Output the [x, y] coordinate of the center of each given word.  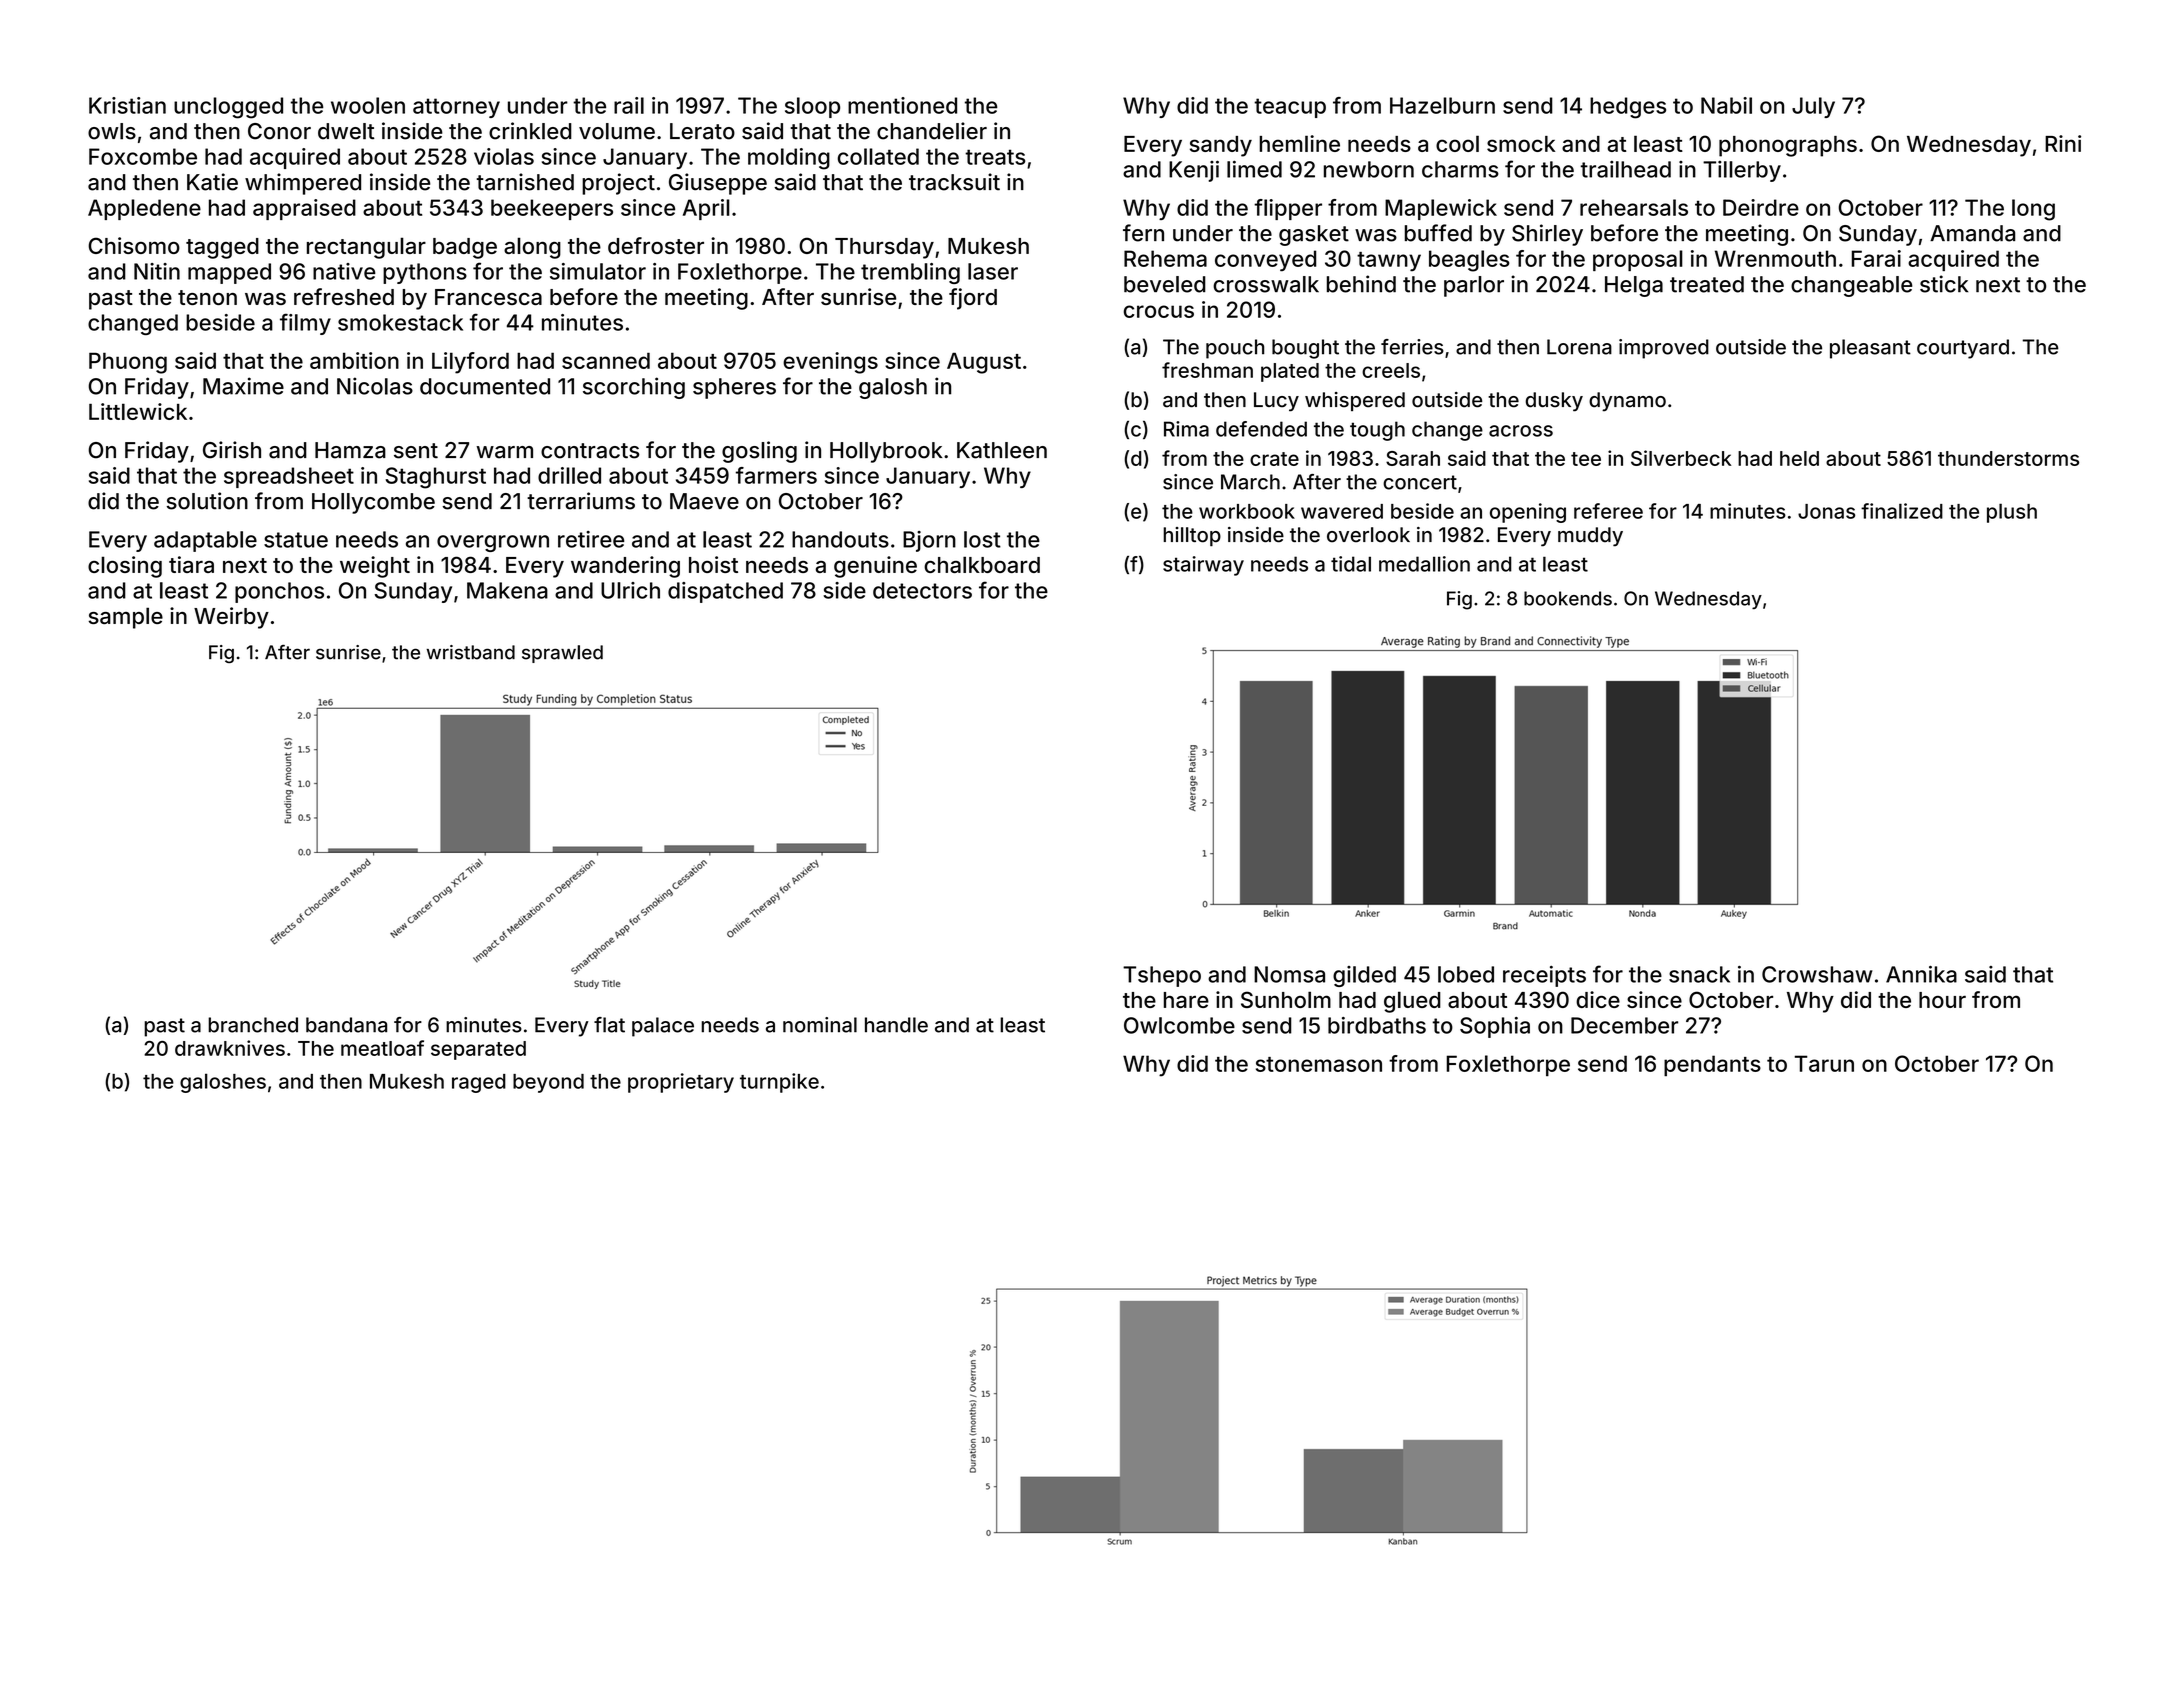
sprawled [562, 654]
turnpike [779, 1083]
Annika [1921, 974]
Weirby [231, 618]
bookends [1568, 598]
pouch [1235, 349]
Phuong [128, 363]
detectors [922, 590]
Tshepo [1162, 976]
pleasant [1870, 349]
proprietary [681, 1083]
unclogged [228, 108]
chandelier [932, 131]
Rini [2063, 143]
